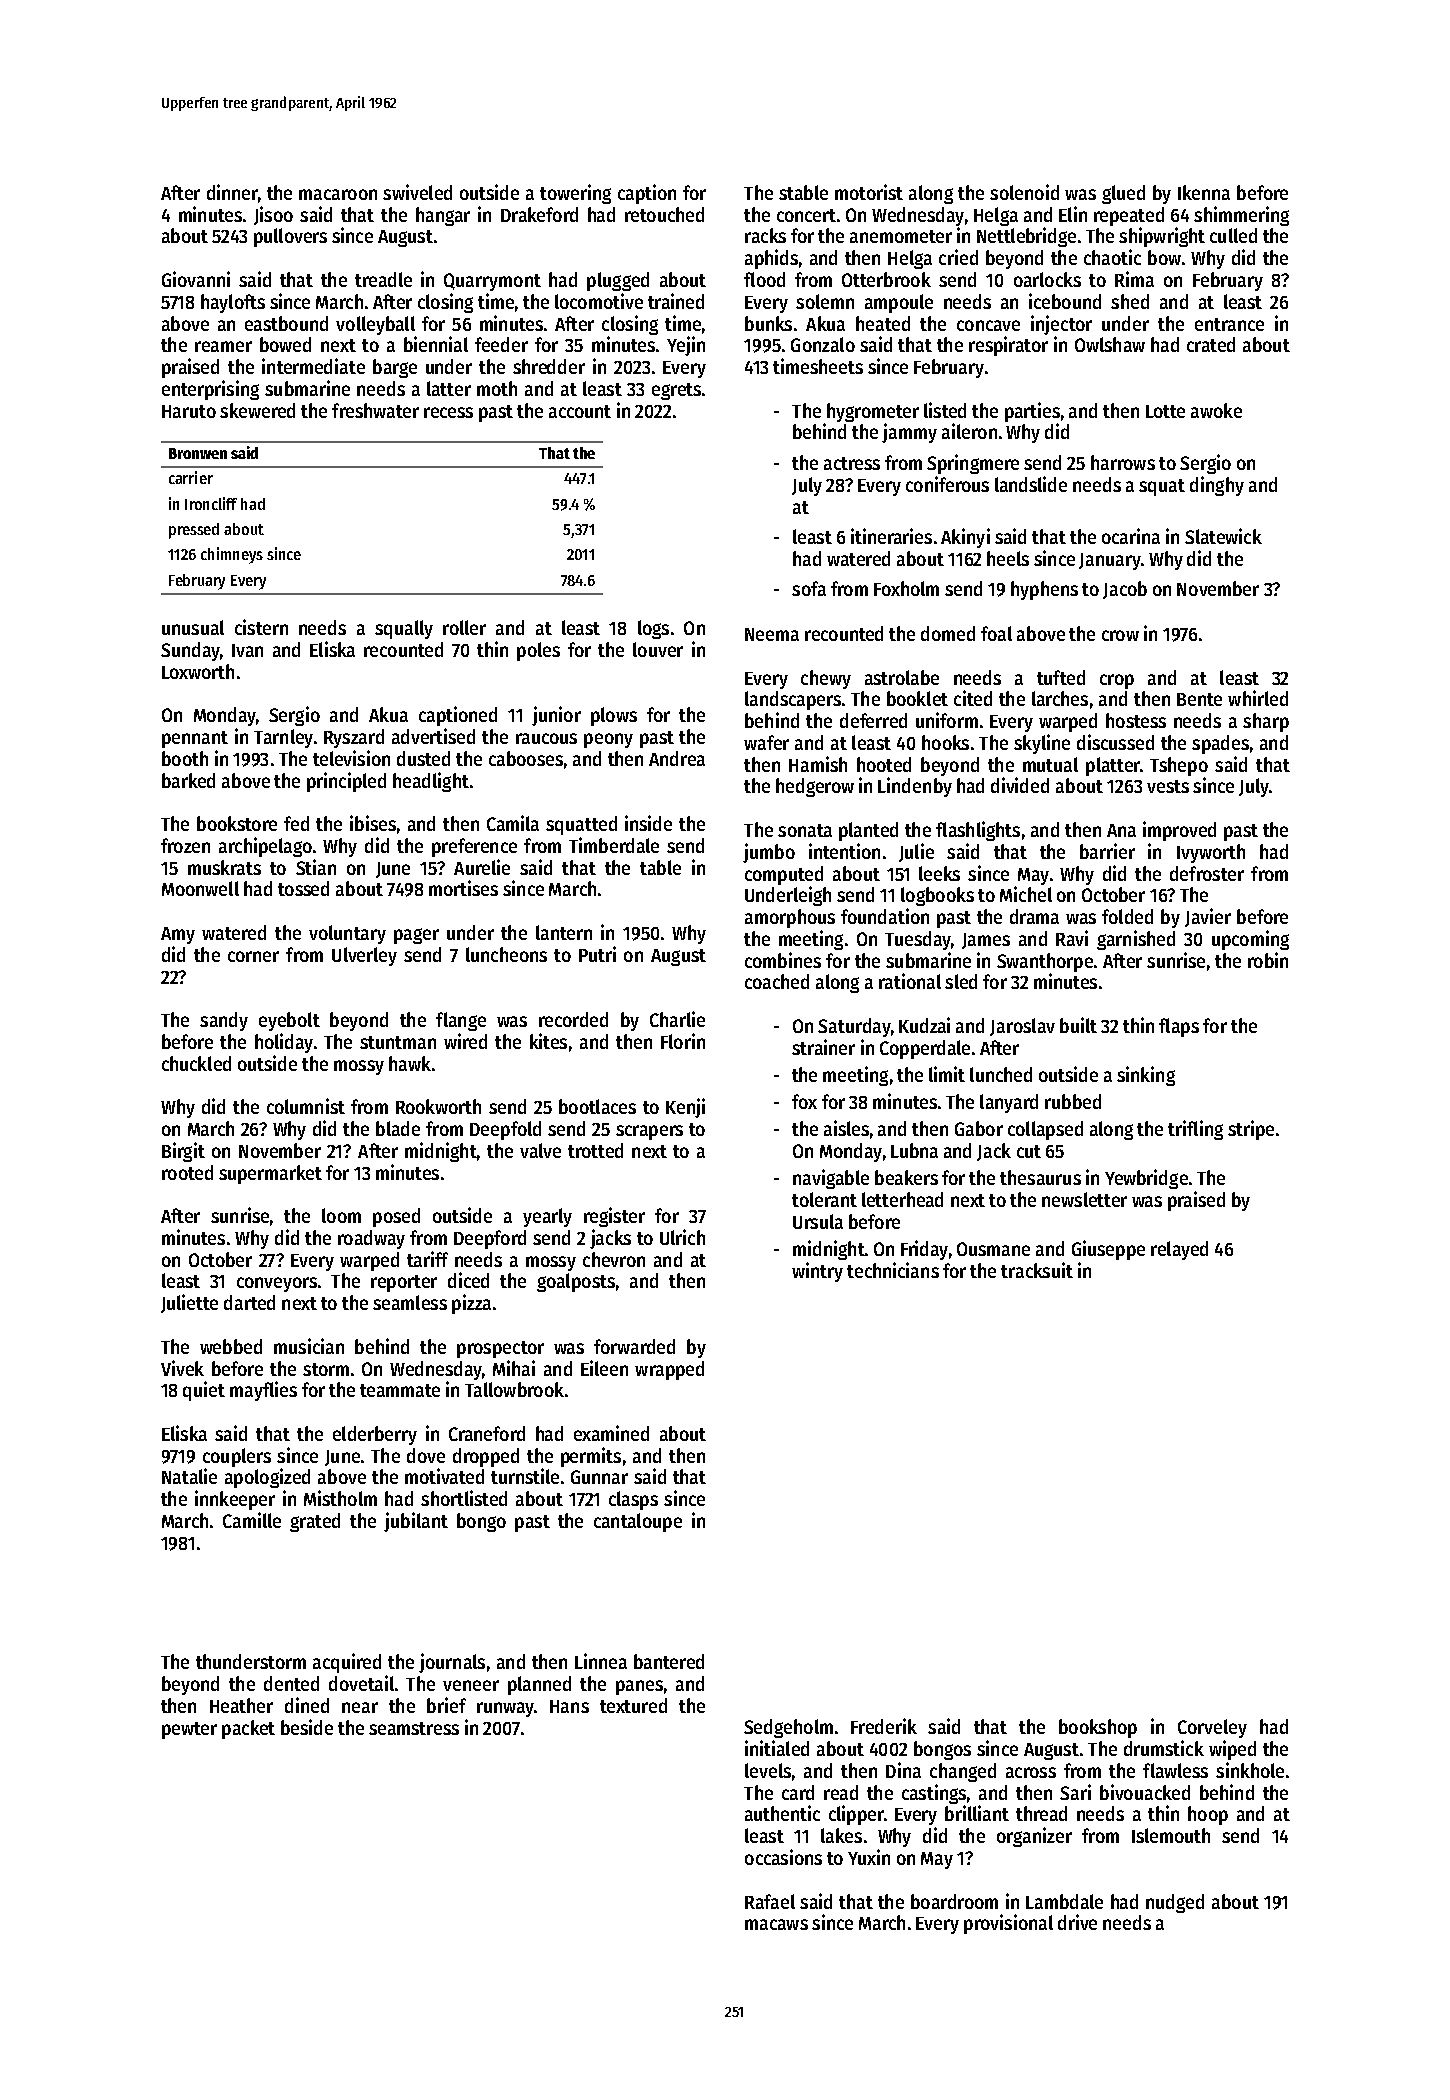  I want to click on Neema, so click(772, 634).
